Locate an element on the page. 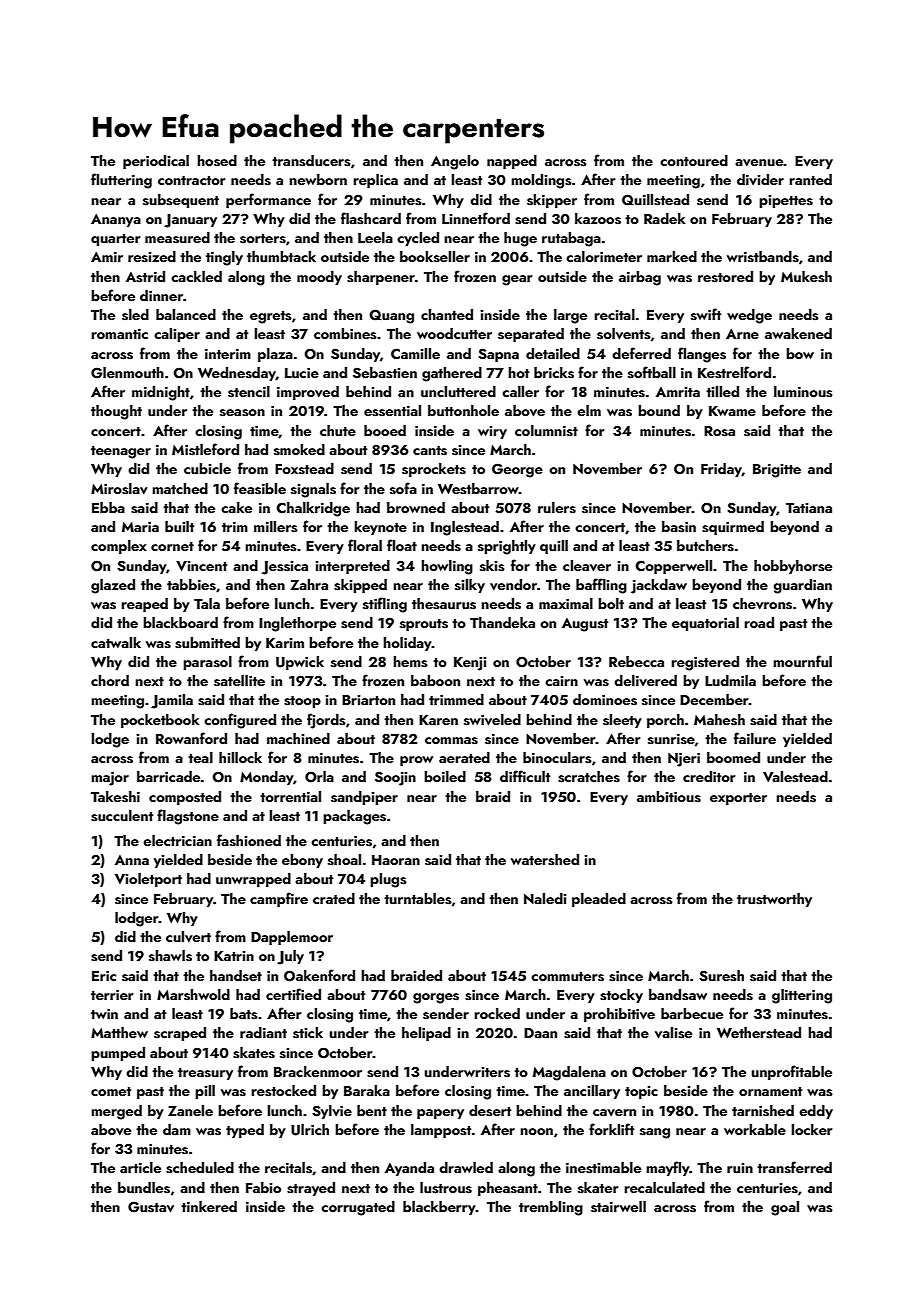  helipad is located at coordinates (426, 1034).
